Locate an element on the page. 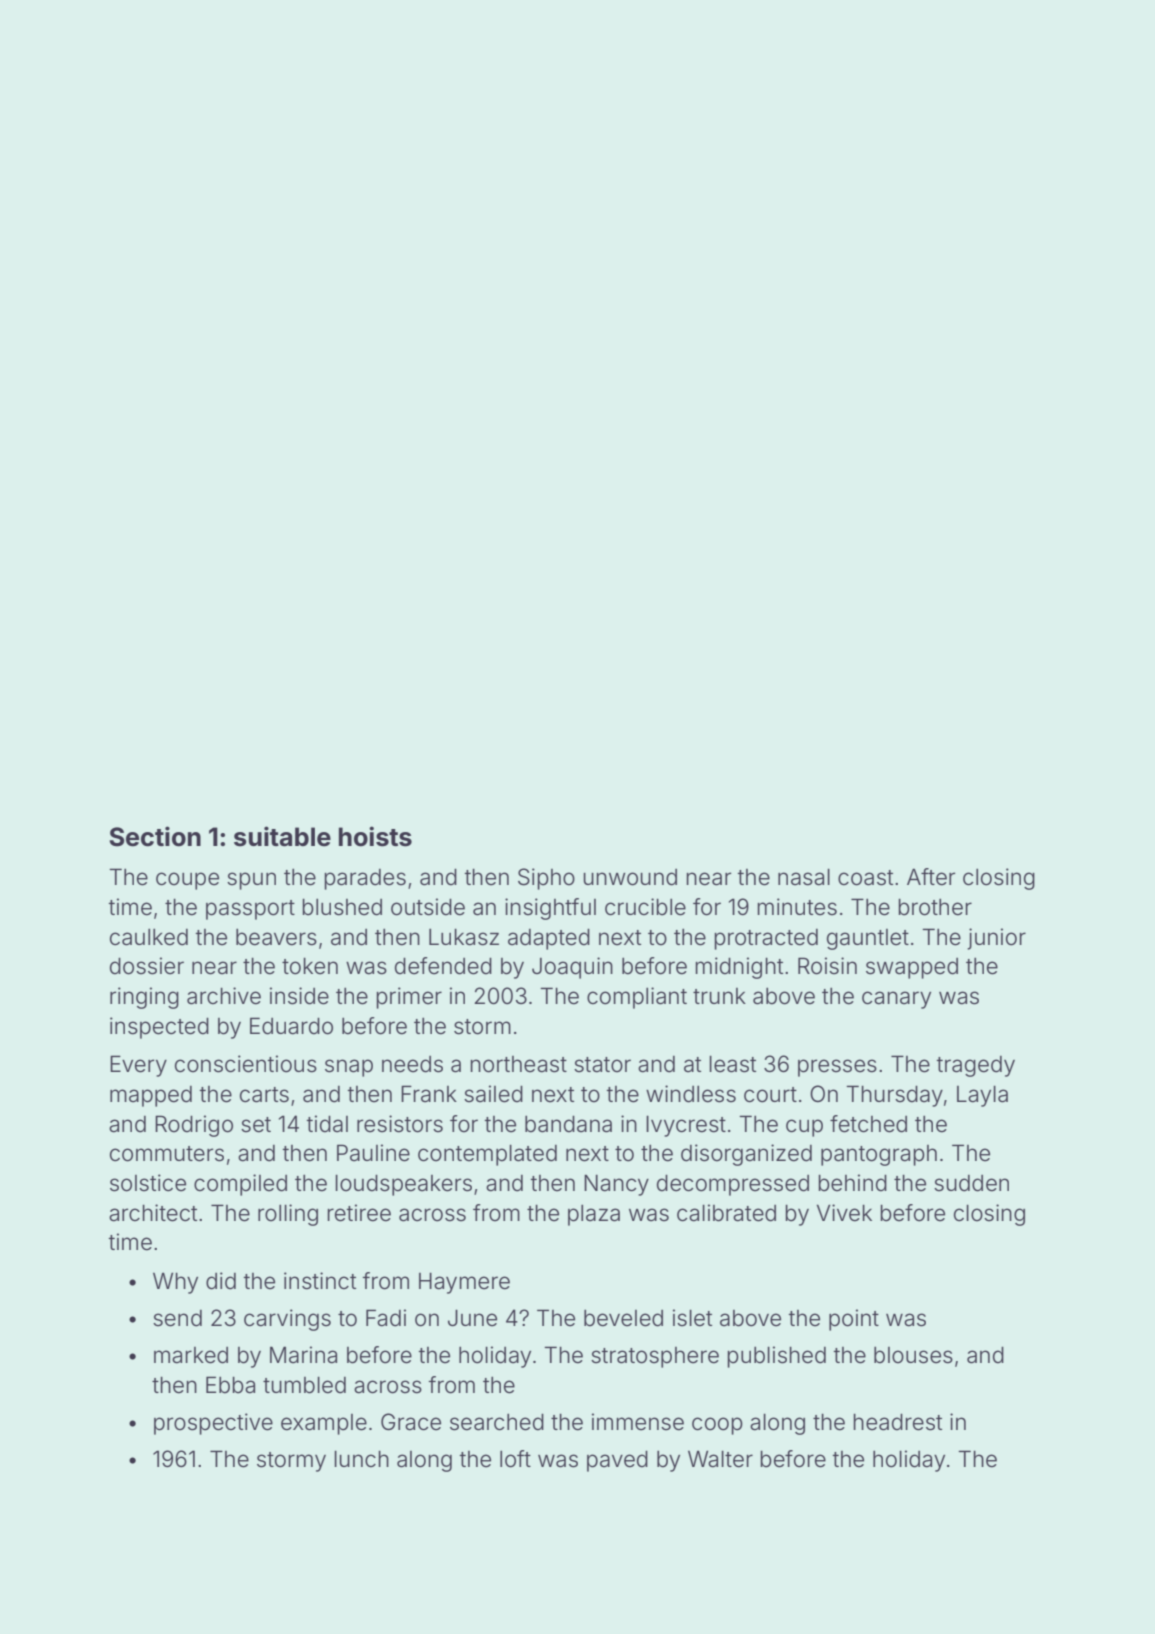 This page has height=1634, width=1155. nasal is located at coordinates (804, 877).
